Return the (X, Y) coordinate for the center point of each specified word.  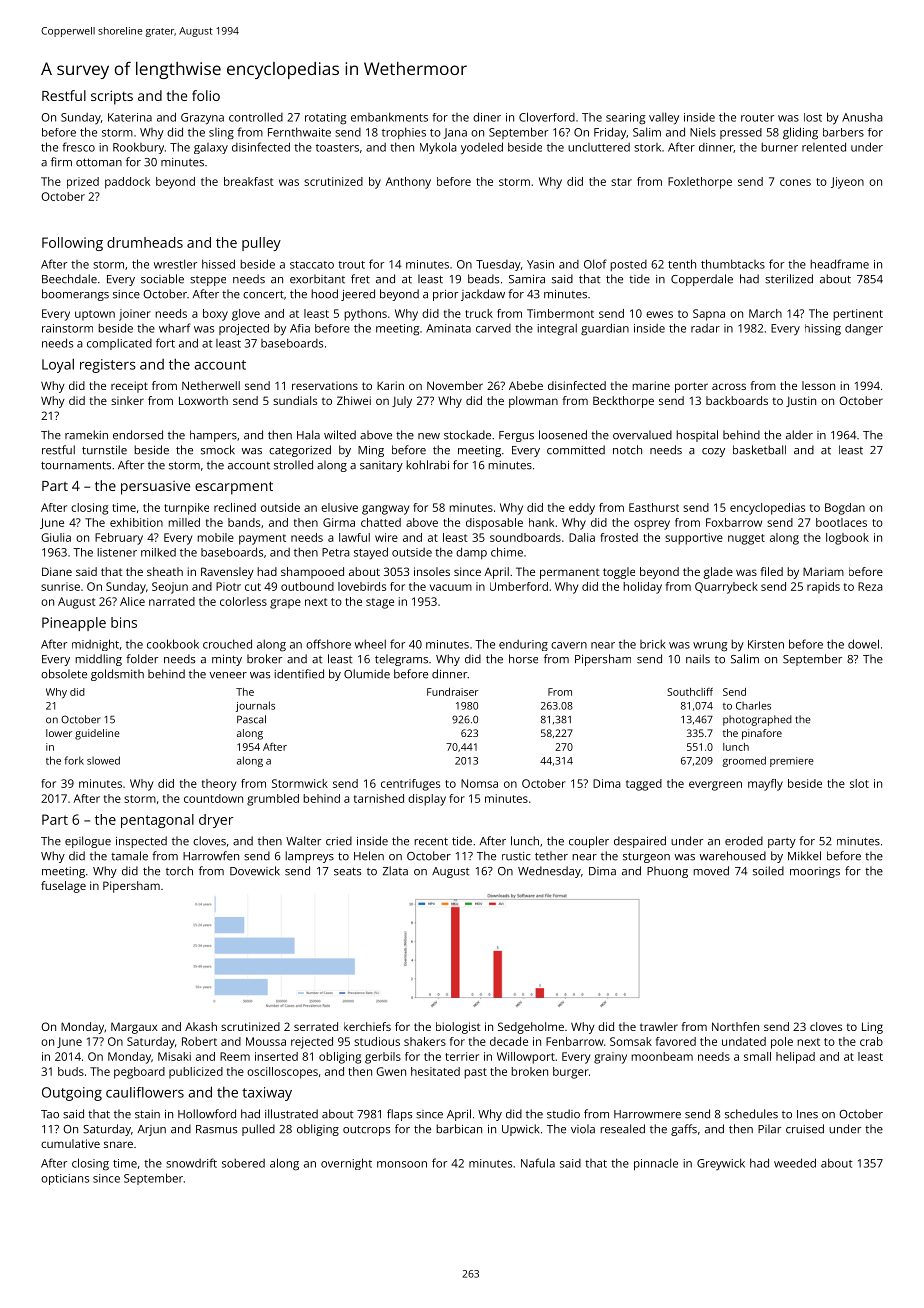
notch (627, 450)
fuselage (63, 887)
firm (61, 161)
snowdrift (191, 1163)
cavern (569, 645)
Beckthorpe (623, 402)
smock (218, 450)
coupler (589, 842)
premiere (792, 762)
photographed (757, 720)
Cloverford (547, 117)
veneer (228, 675)
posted (628, 265)
